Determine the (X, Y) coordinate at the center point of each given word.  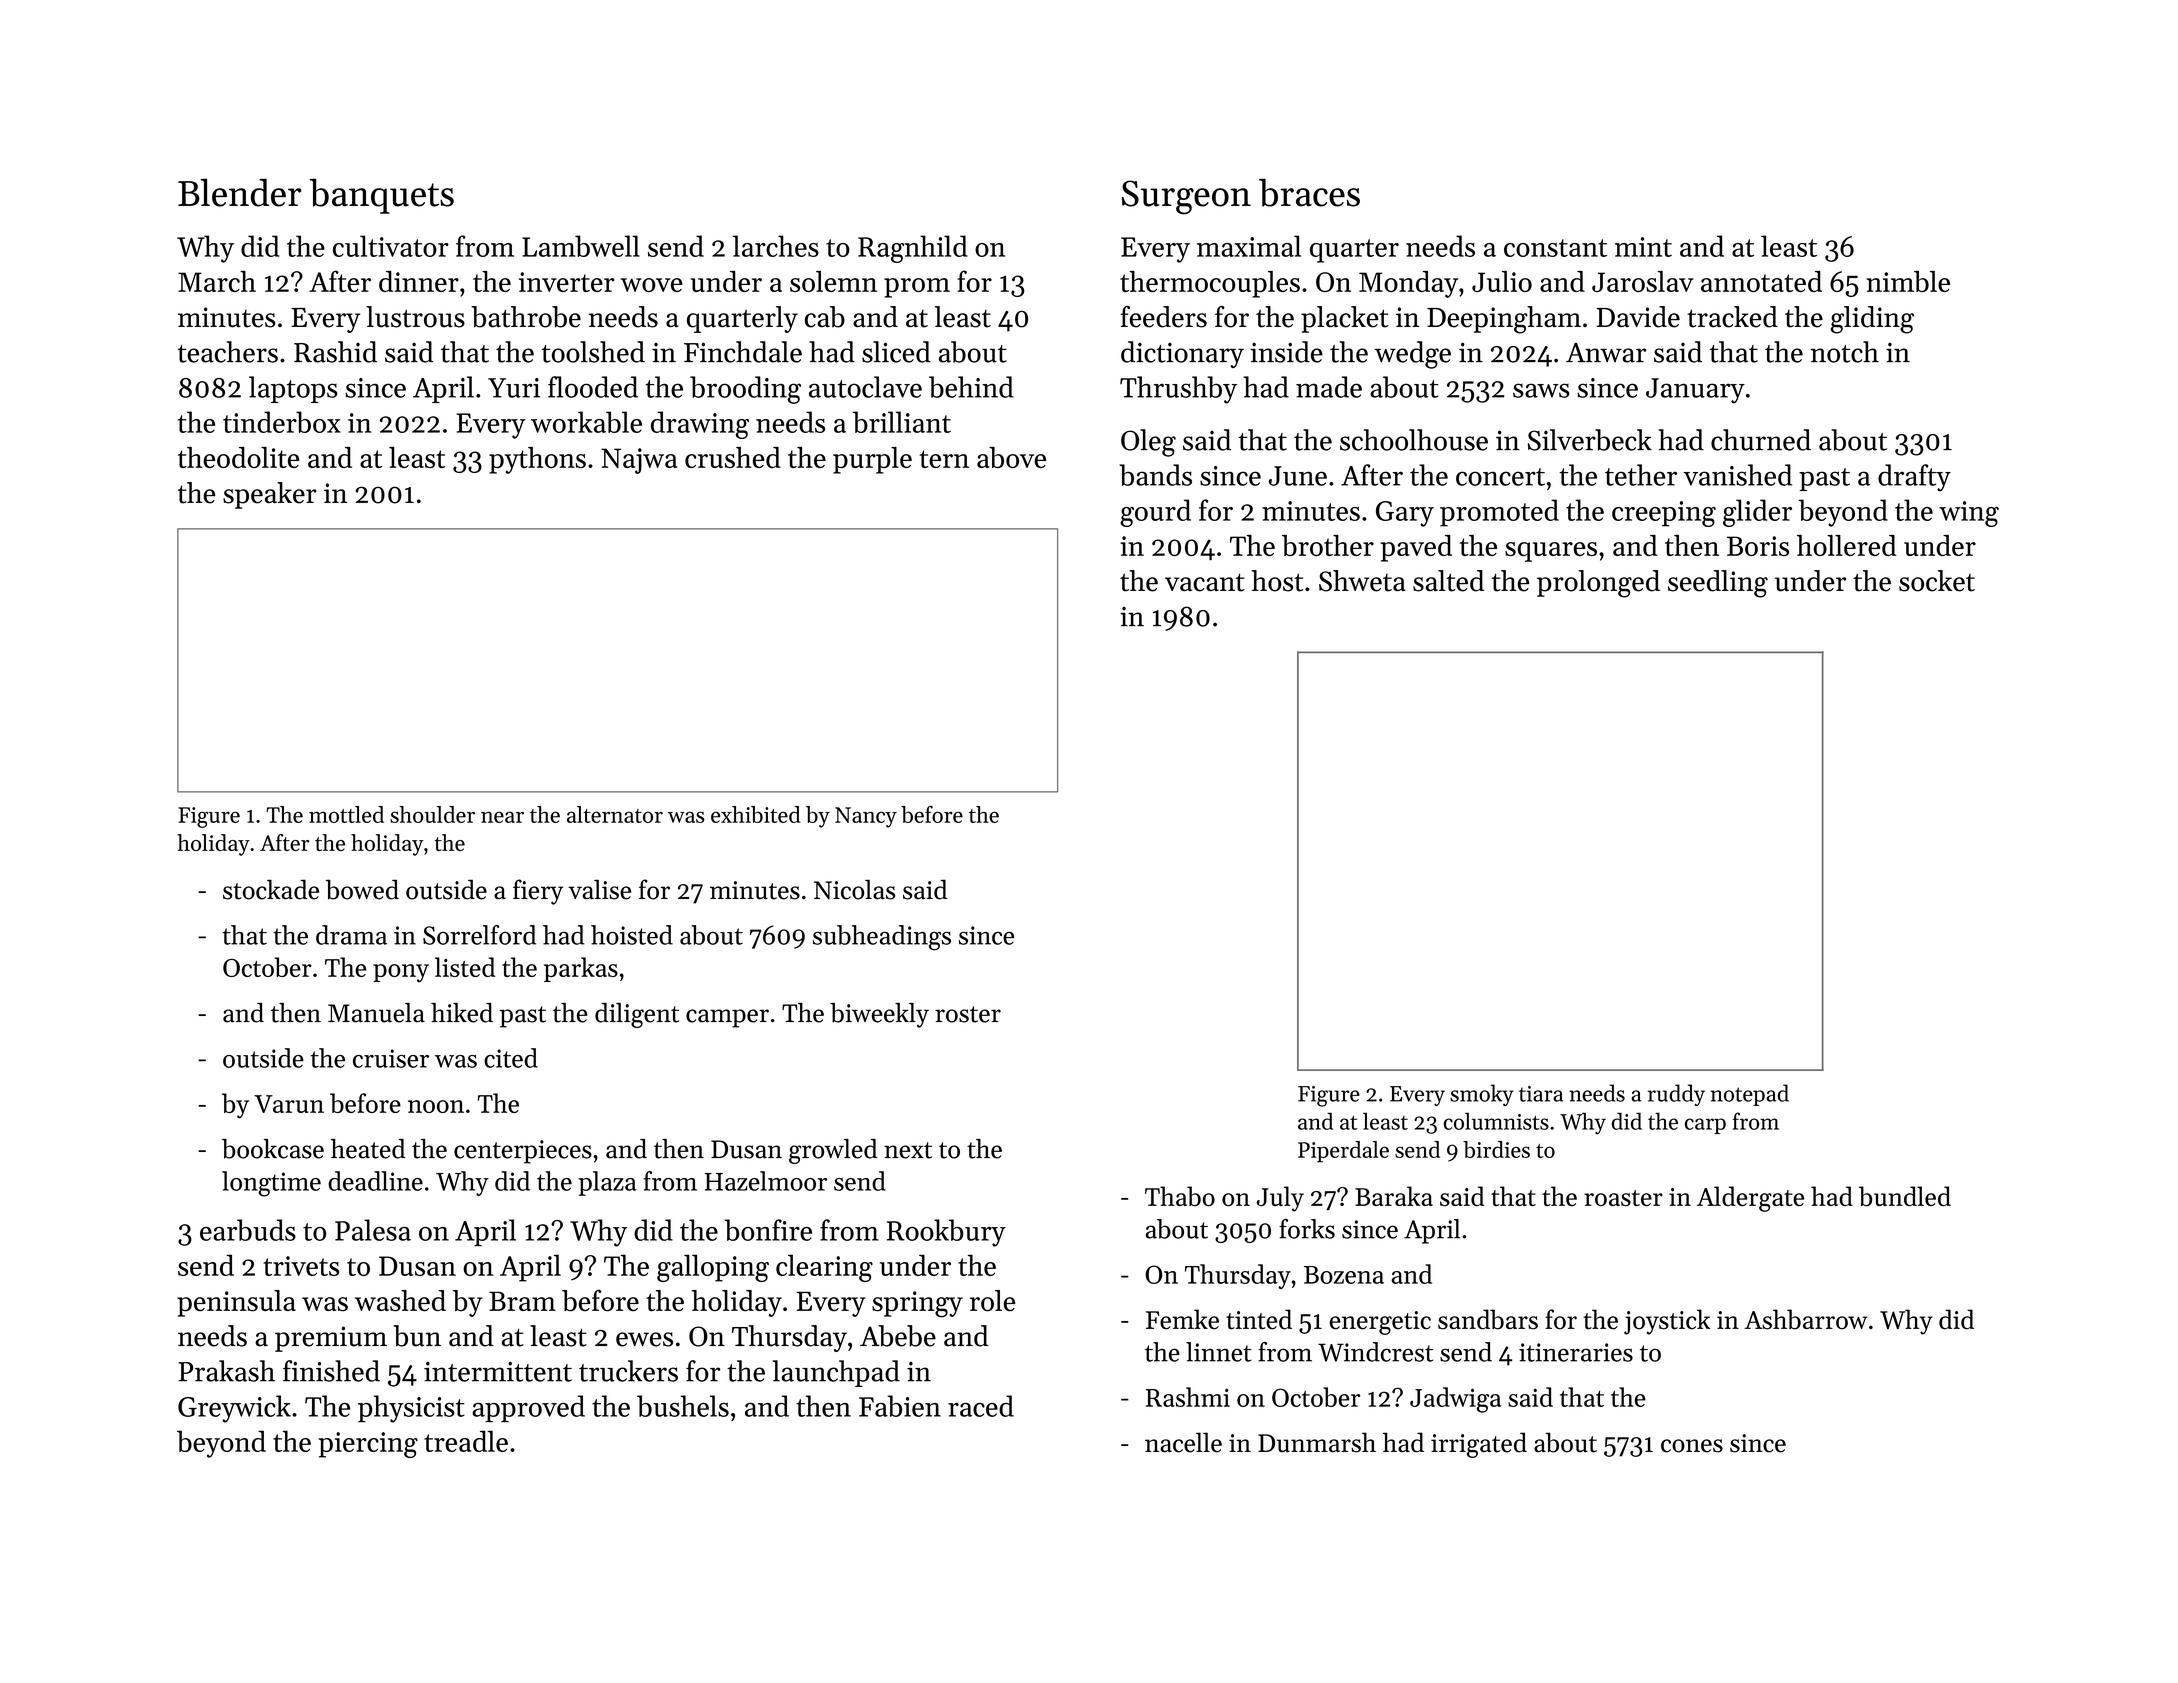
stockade (271, 889)
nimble (1908, 281)
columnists (1496, 1121)
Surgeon (1186, 197)
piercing (368, 1445)
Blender (240, 192)
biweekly (879, 1015)
